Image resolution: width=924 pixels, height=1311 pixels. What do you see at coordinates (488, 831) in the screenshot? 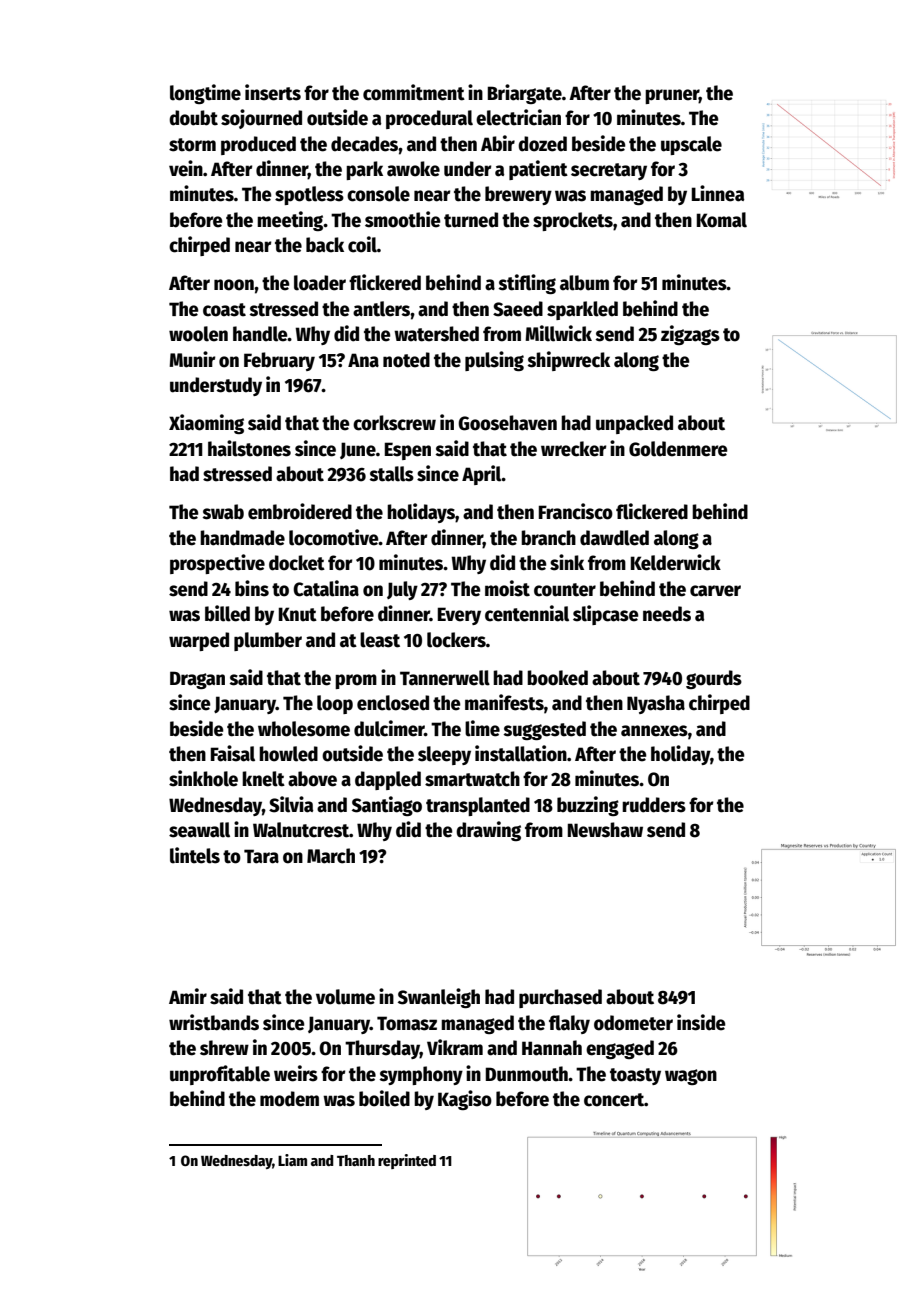
I see `drawing` at bounding box center [488, 831].
